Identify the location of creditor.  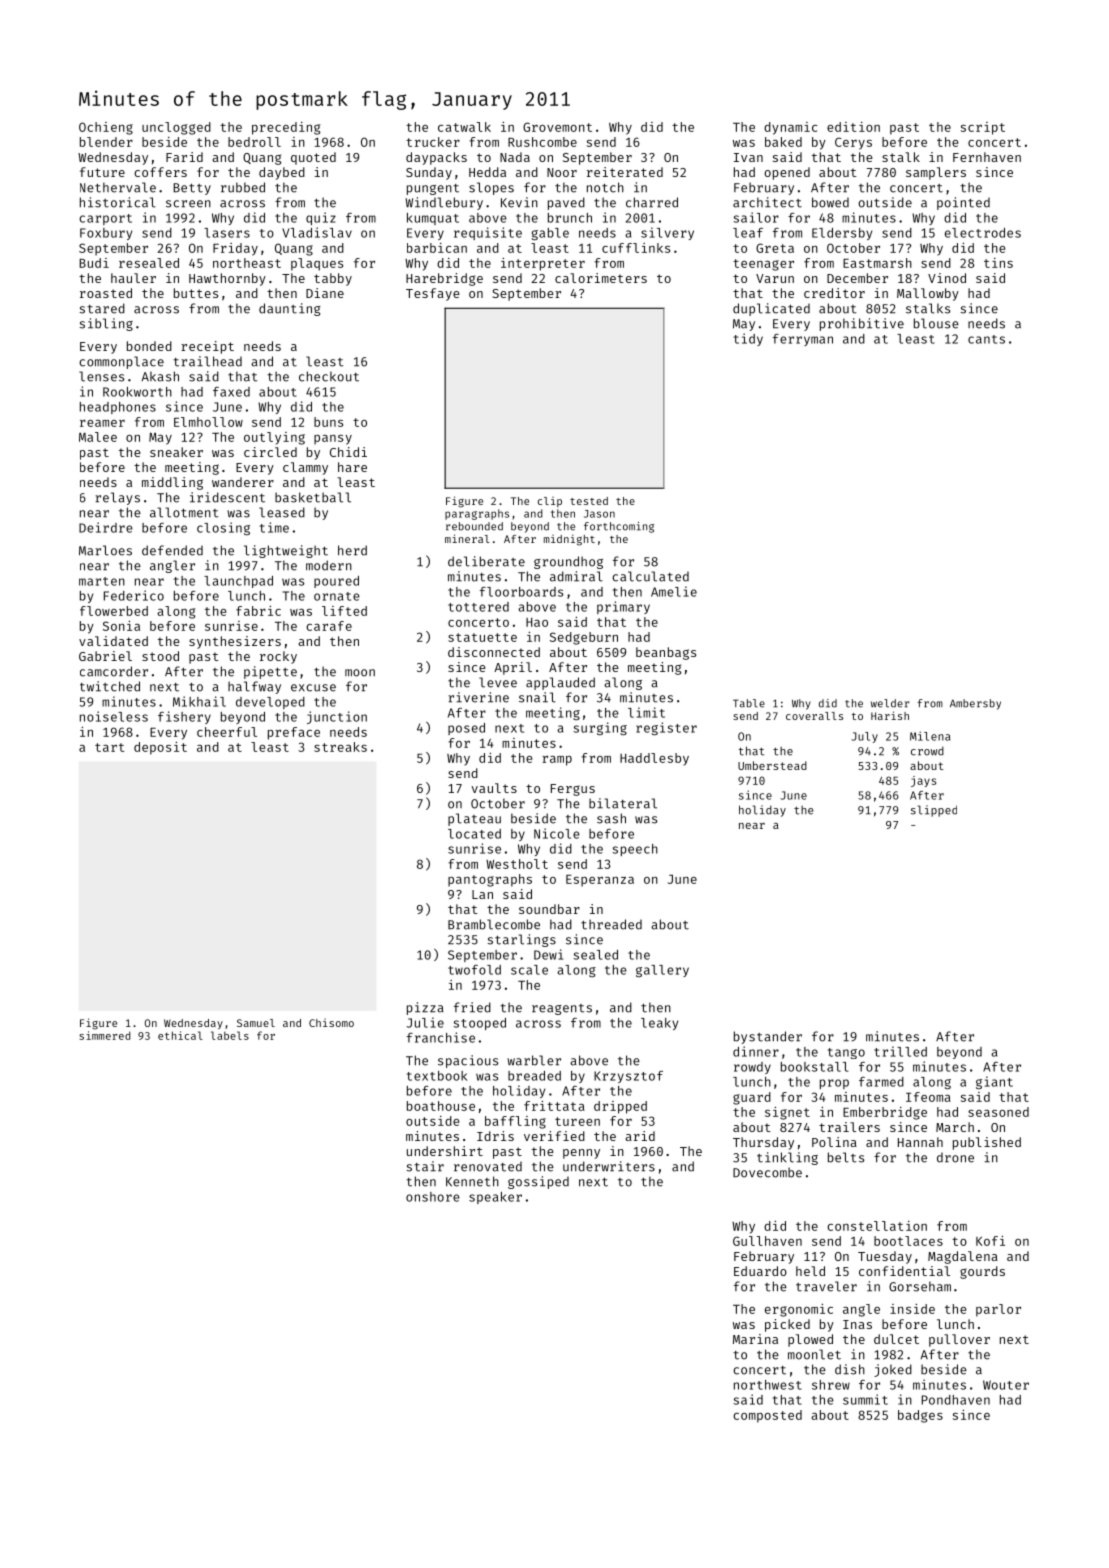
(834, 293).
